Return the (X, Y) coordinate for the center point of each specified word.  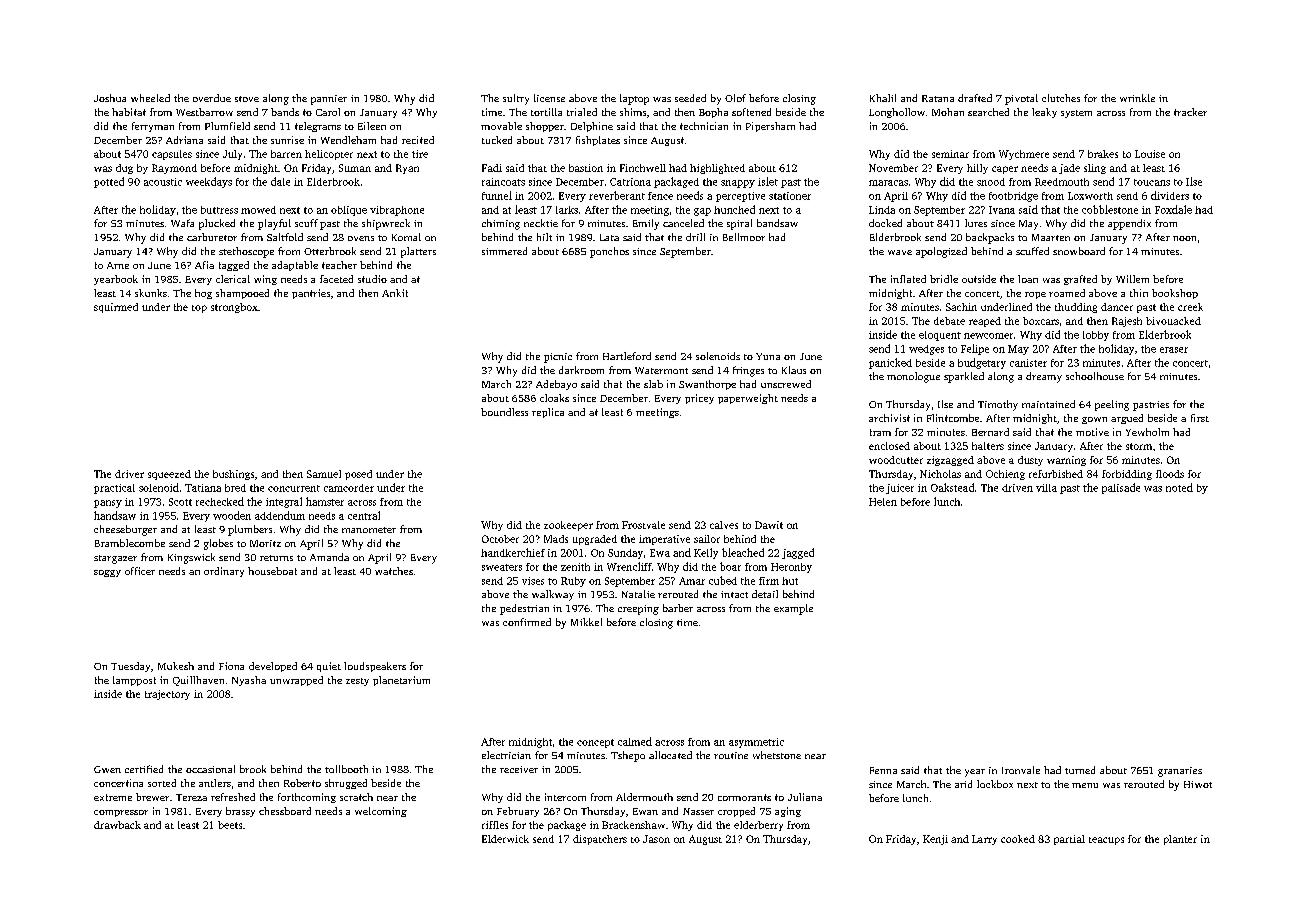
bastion (586, 168)
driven (1017, 488)
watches (394, 571)
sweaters (502, 567)
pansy (108, 504)
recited (418, 140)
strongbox (234, 308)
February (518, 812)
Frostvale (643, 525)
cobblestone (1110, 209)
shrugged (346, 784)
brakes (1103, 154)
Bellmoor (744, 237)
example (793, 609)
